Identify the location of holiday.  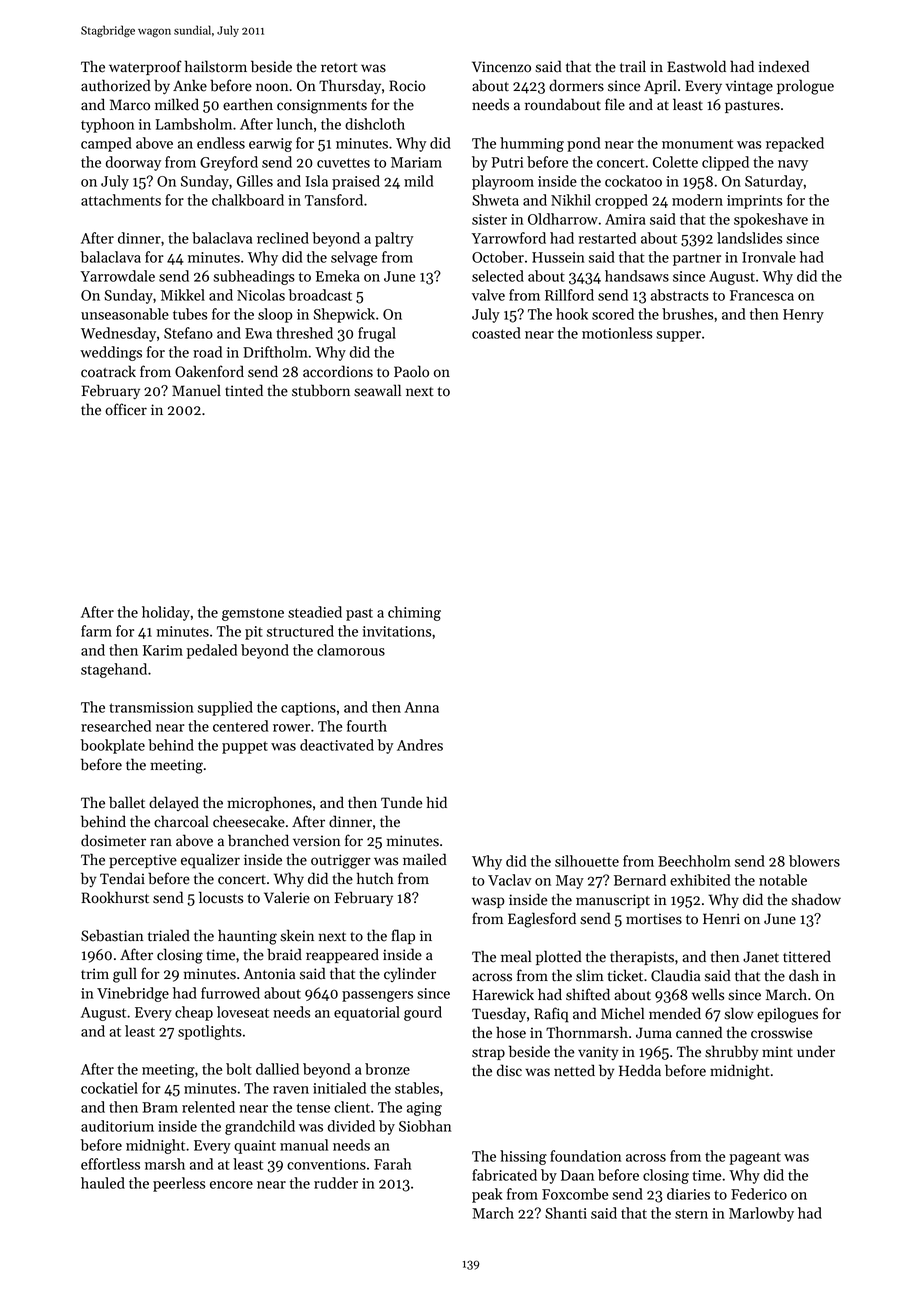
(166, 613).
